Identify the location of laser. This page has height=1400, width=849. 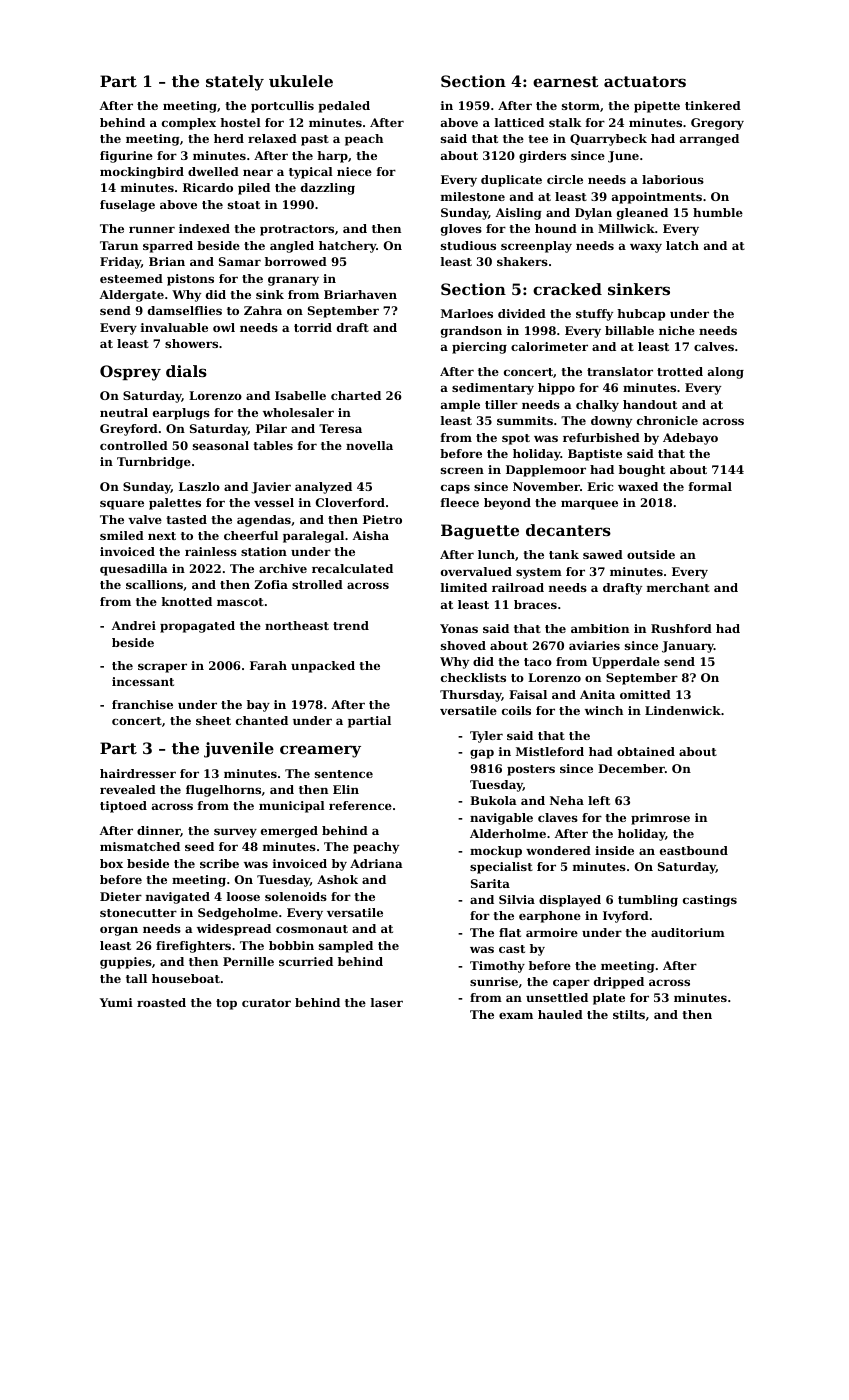
(387, 1002).
